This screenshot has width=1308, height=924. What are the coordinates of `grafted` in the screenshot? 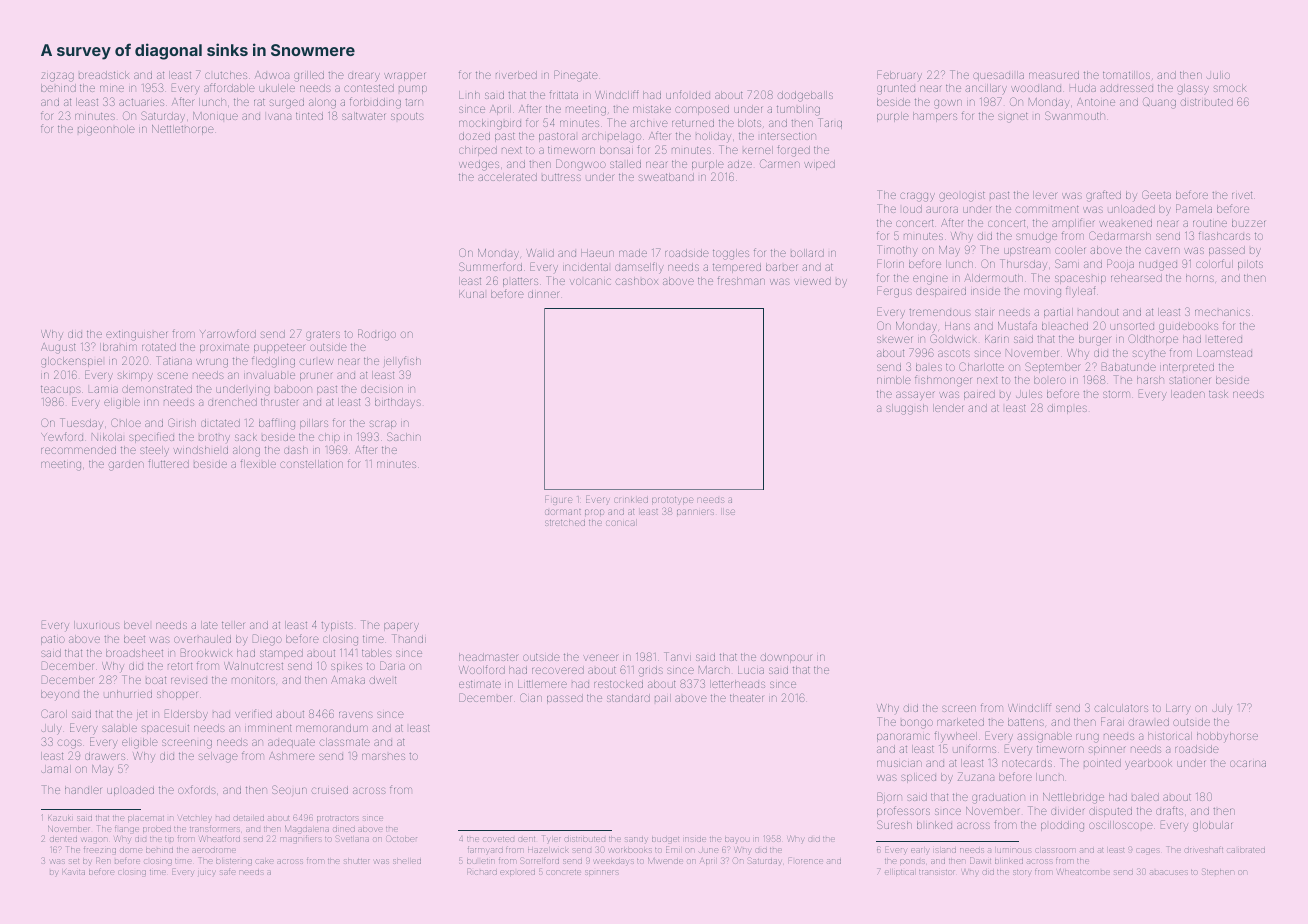 It's located at (1103, 196).
